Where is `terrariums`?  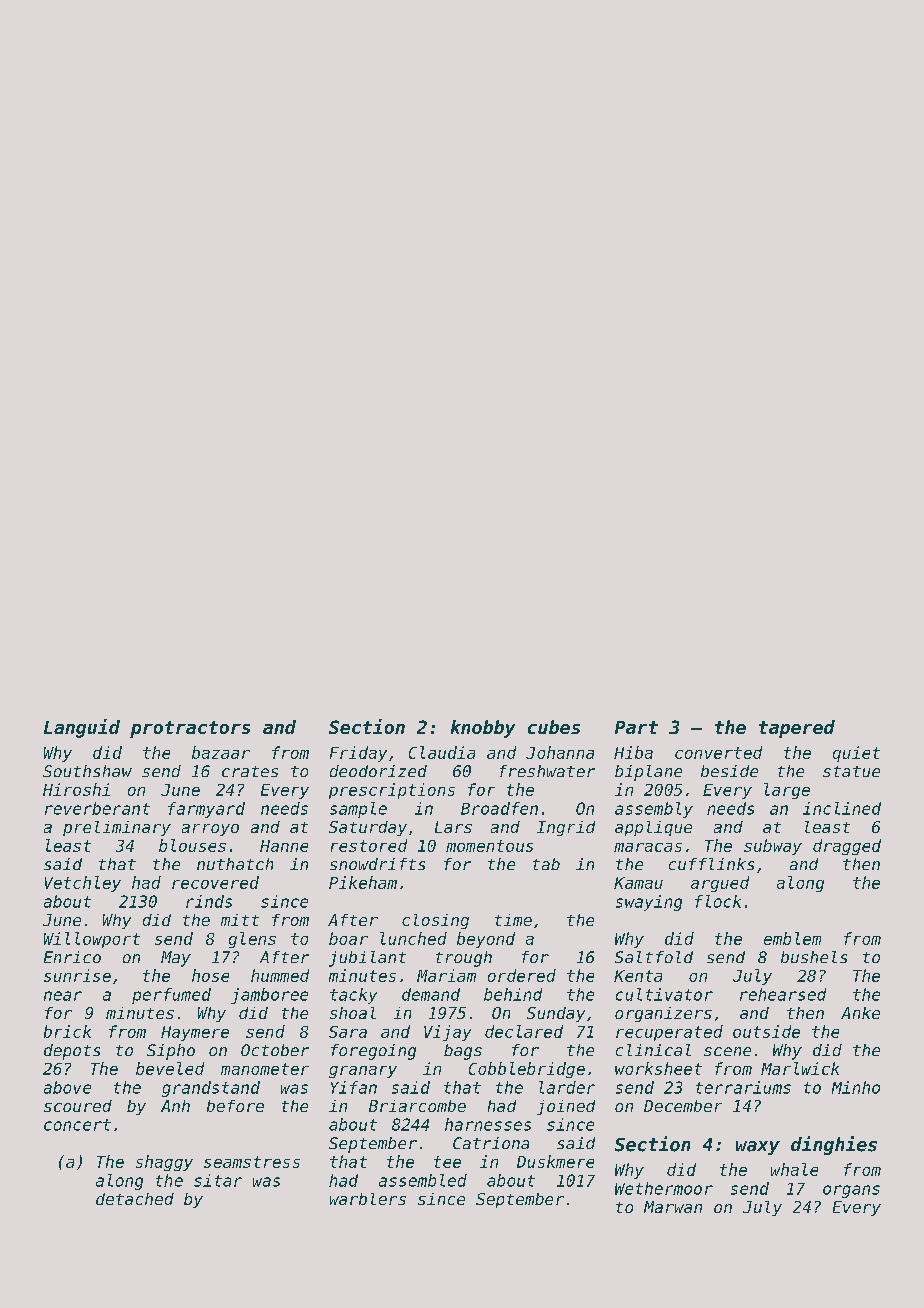 terrariums is located at coordinates (743, 1087).
